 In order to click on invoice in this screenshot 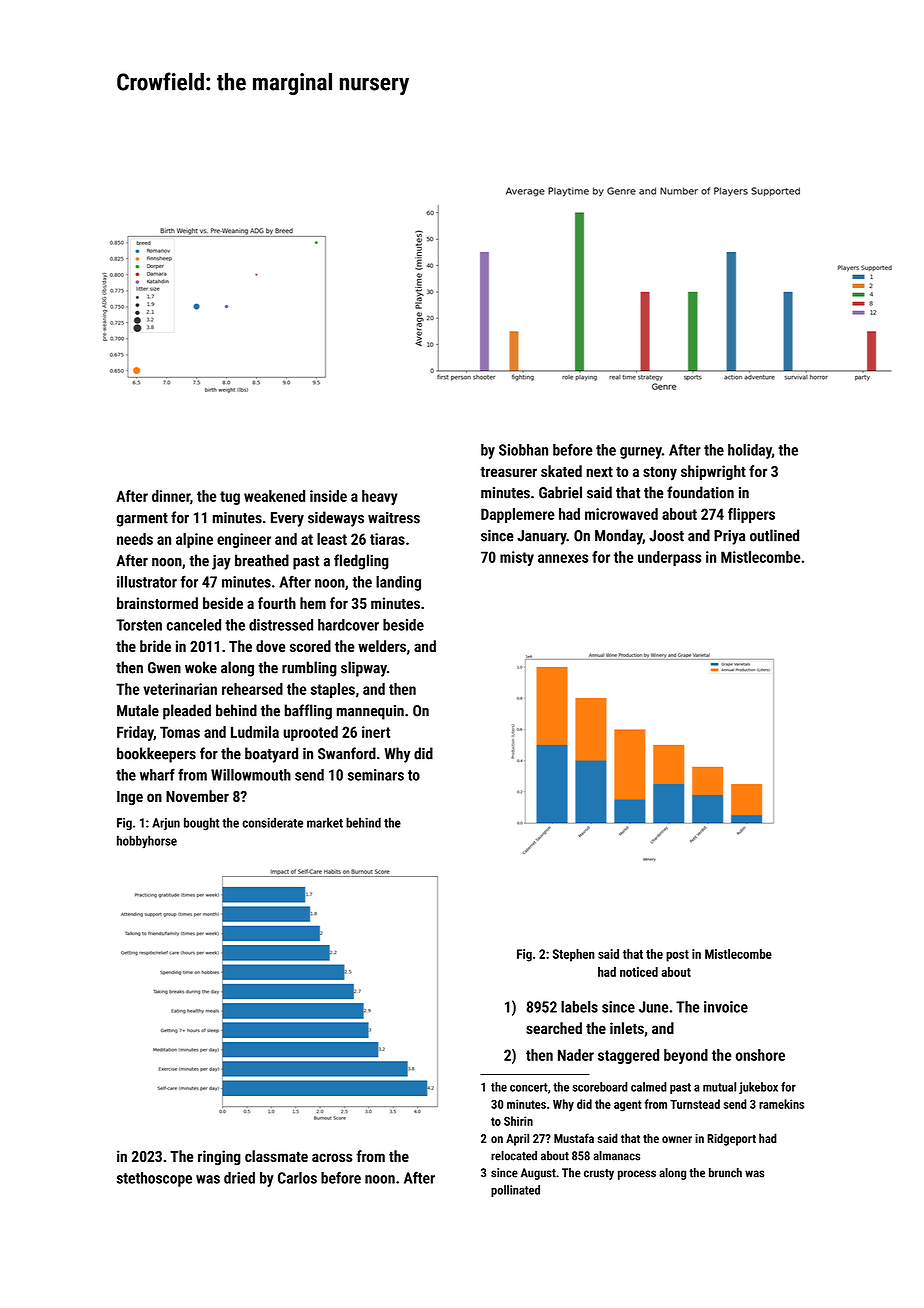, I will do `click(726, 1007)`.
